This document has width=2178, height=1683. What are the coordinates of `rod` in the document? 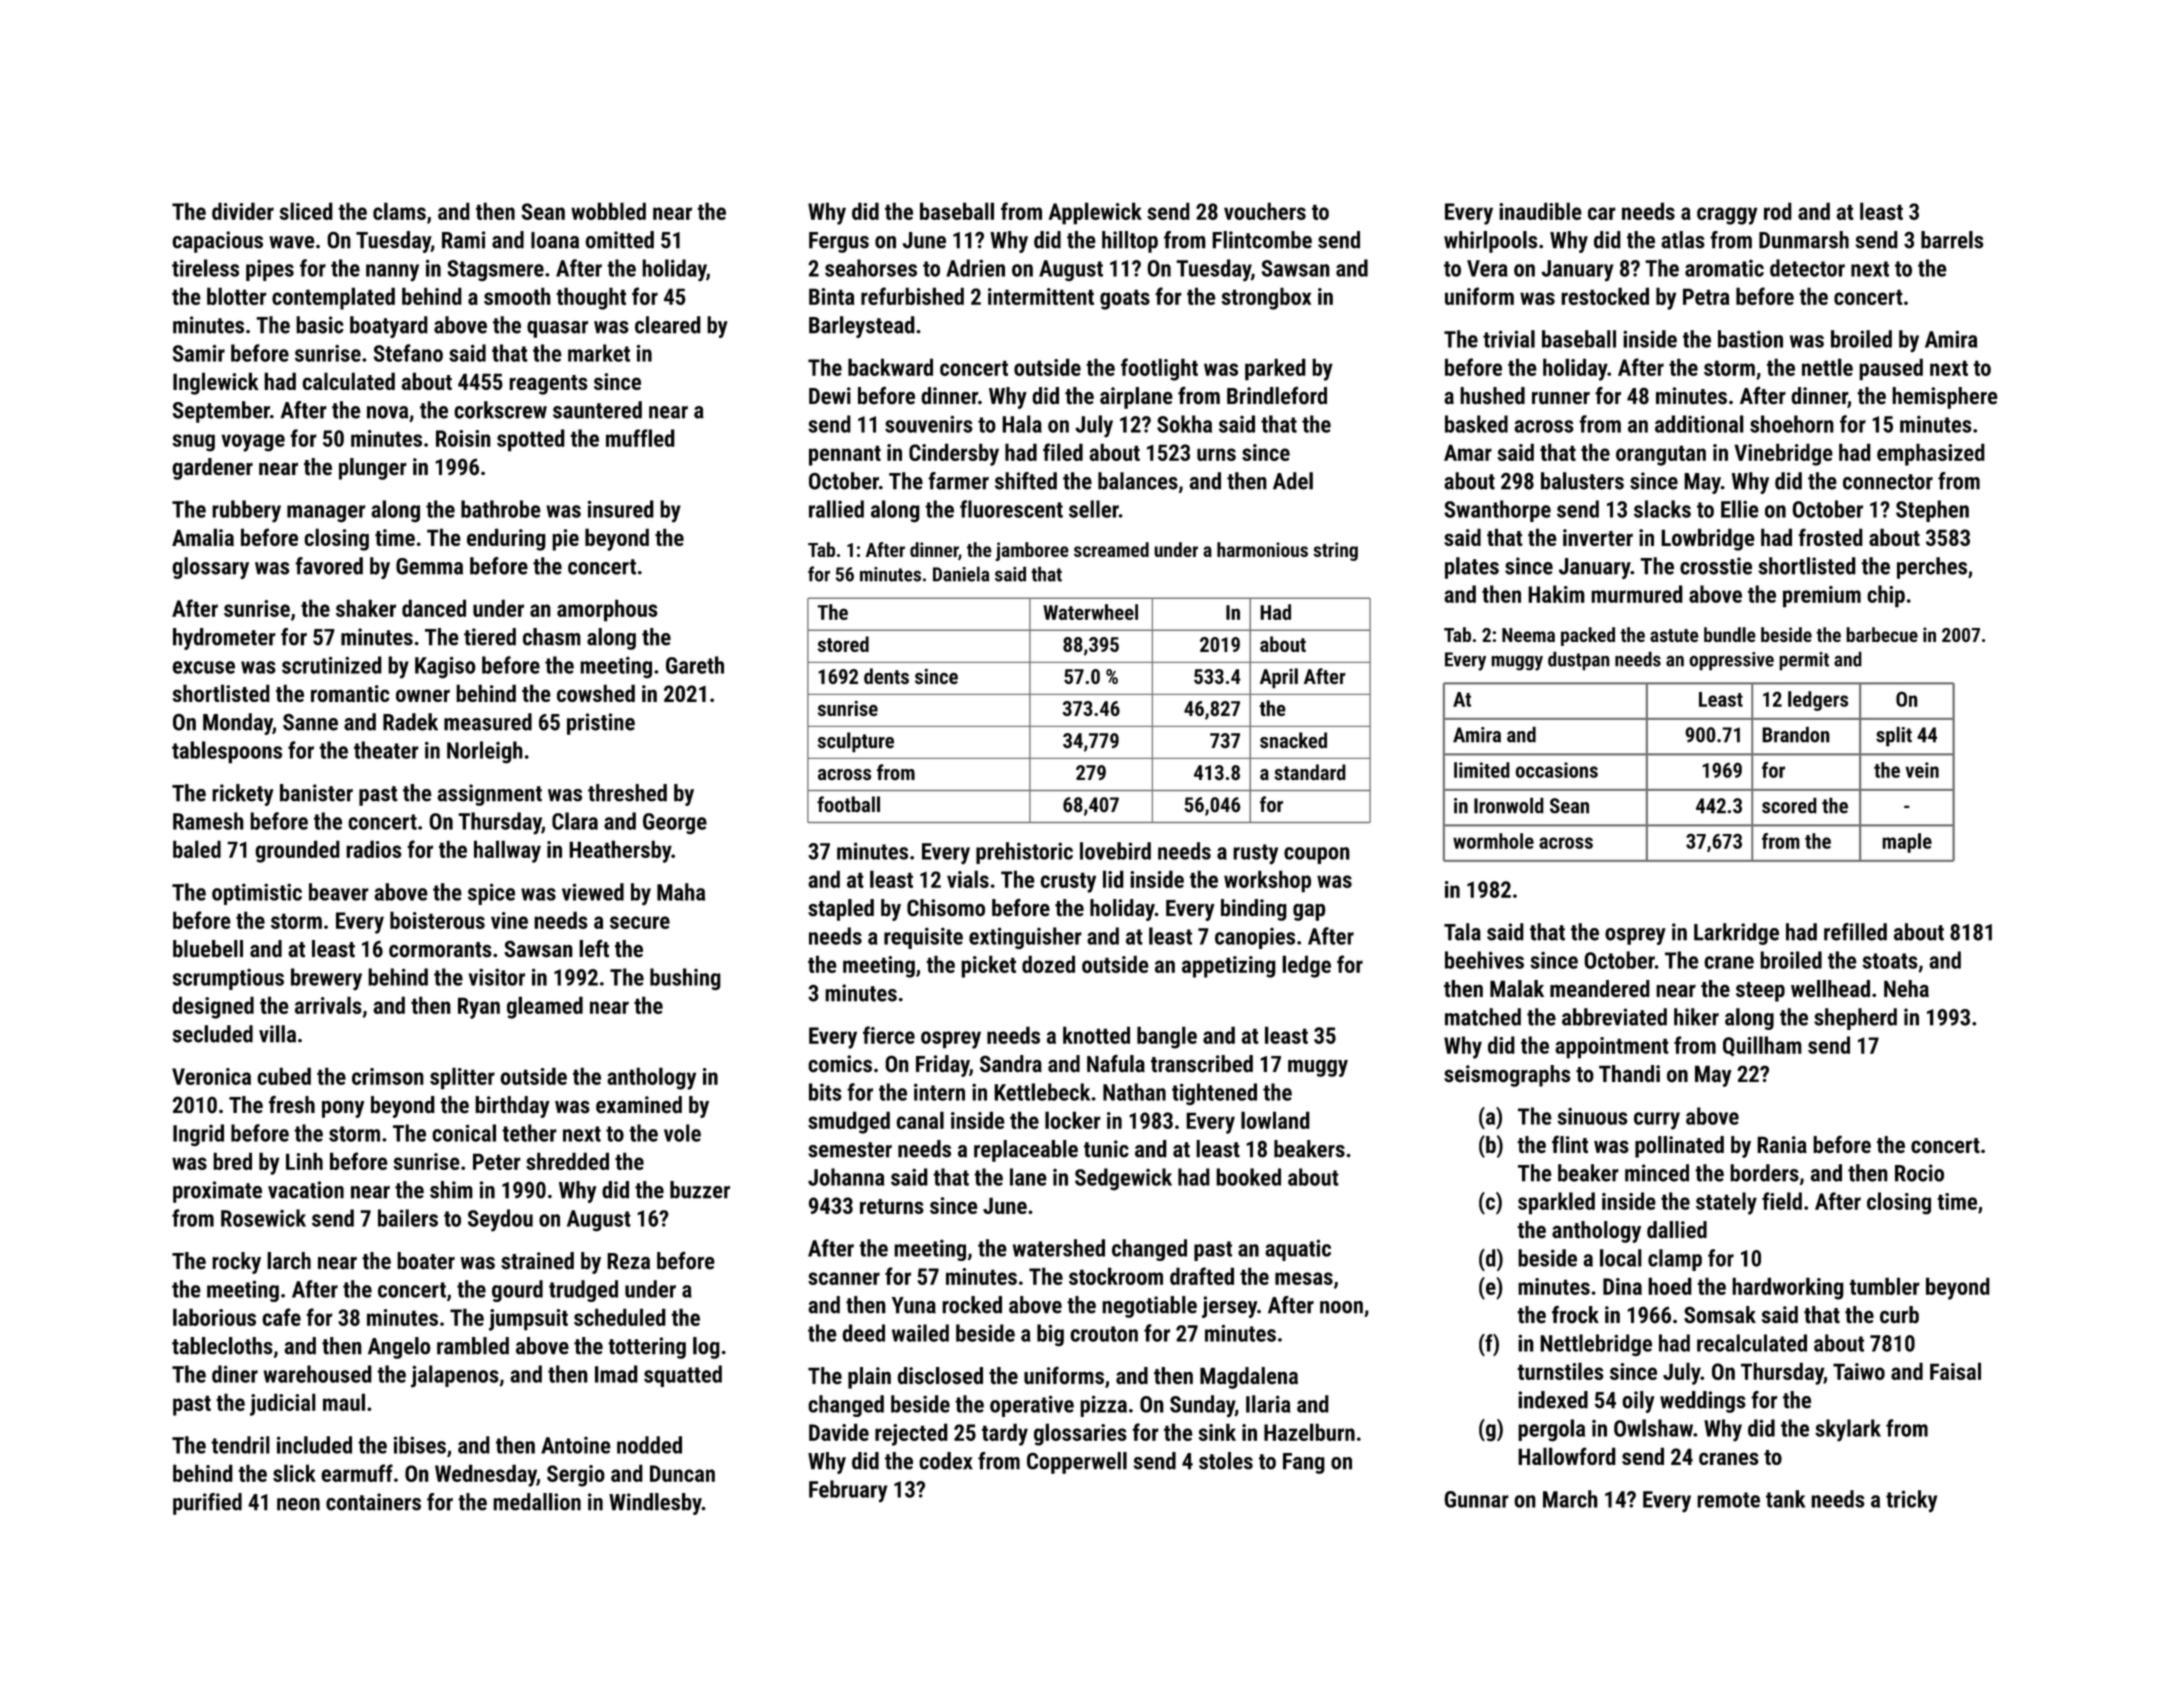 It's located at (1778, 211).
